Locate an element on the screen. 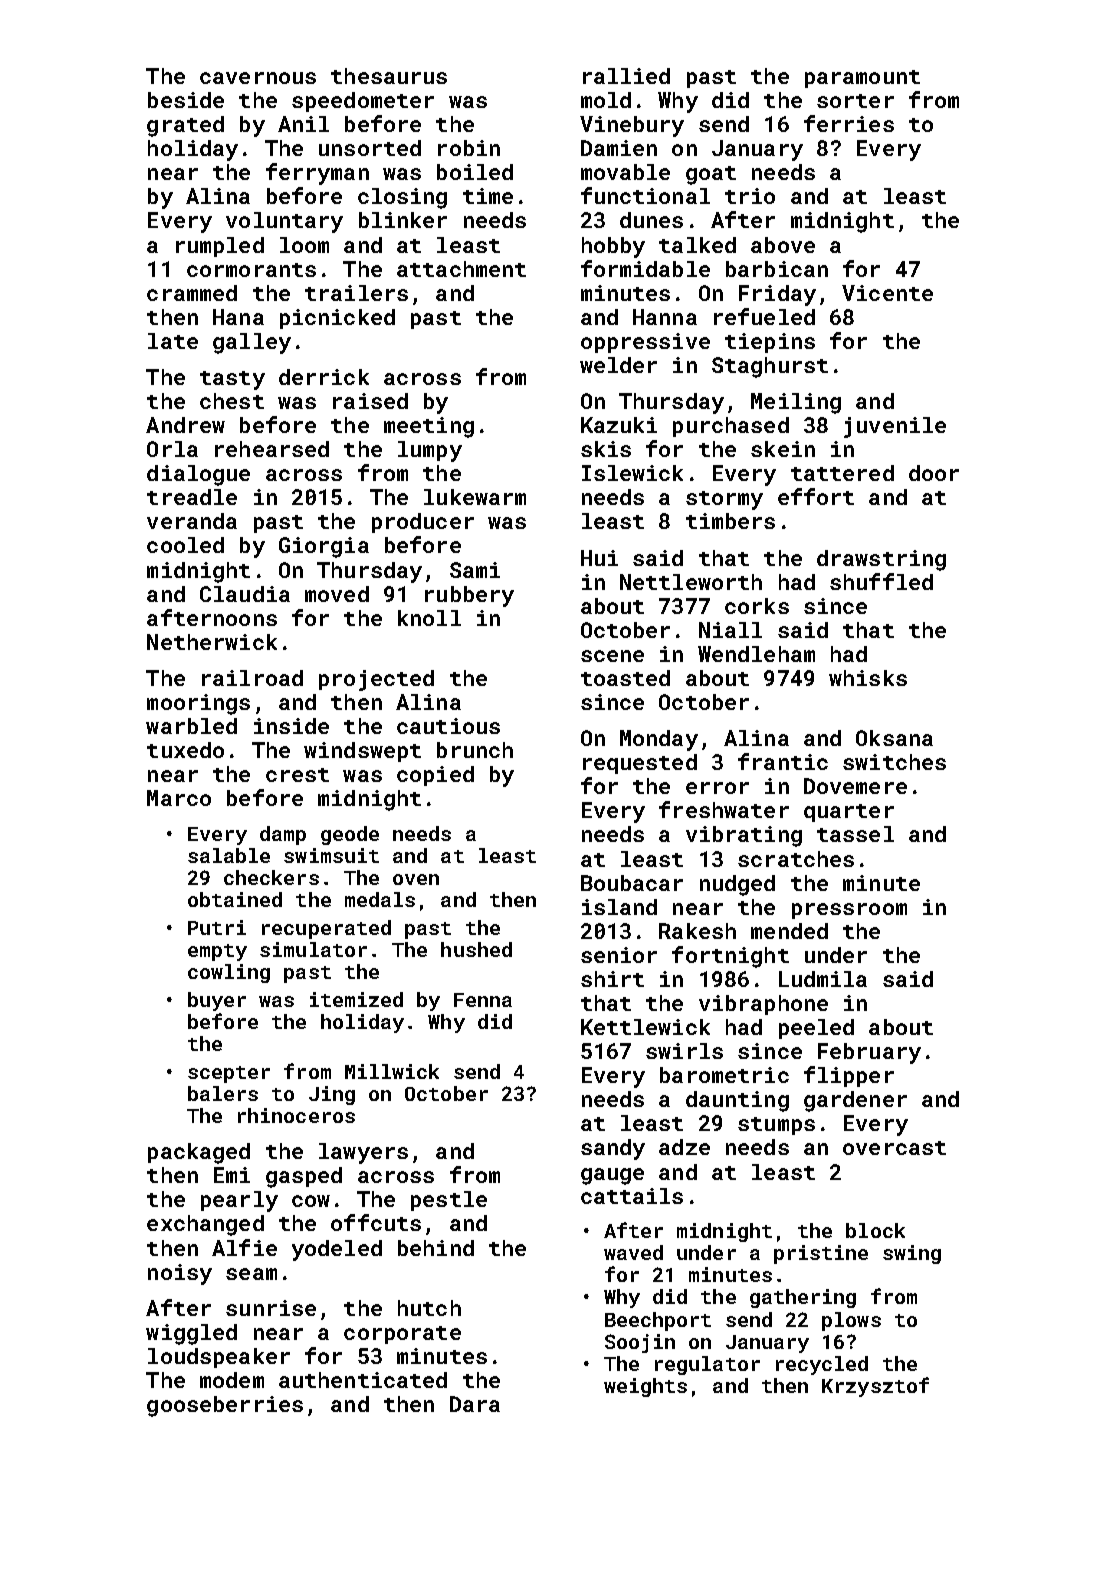 The height and width of the screenshot is (1591, 1120). paramount is located at coordinates (862, 79).
